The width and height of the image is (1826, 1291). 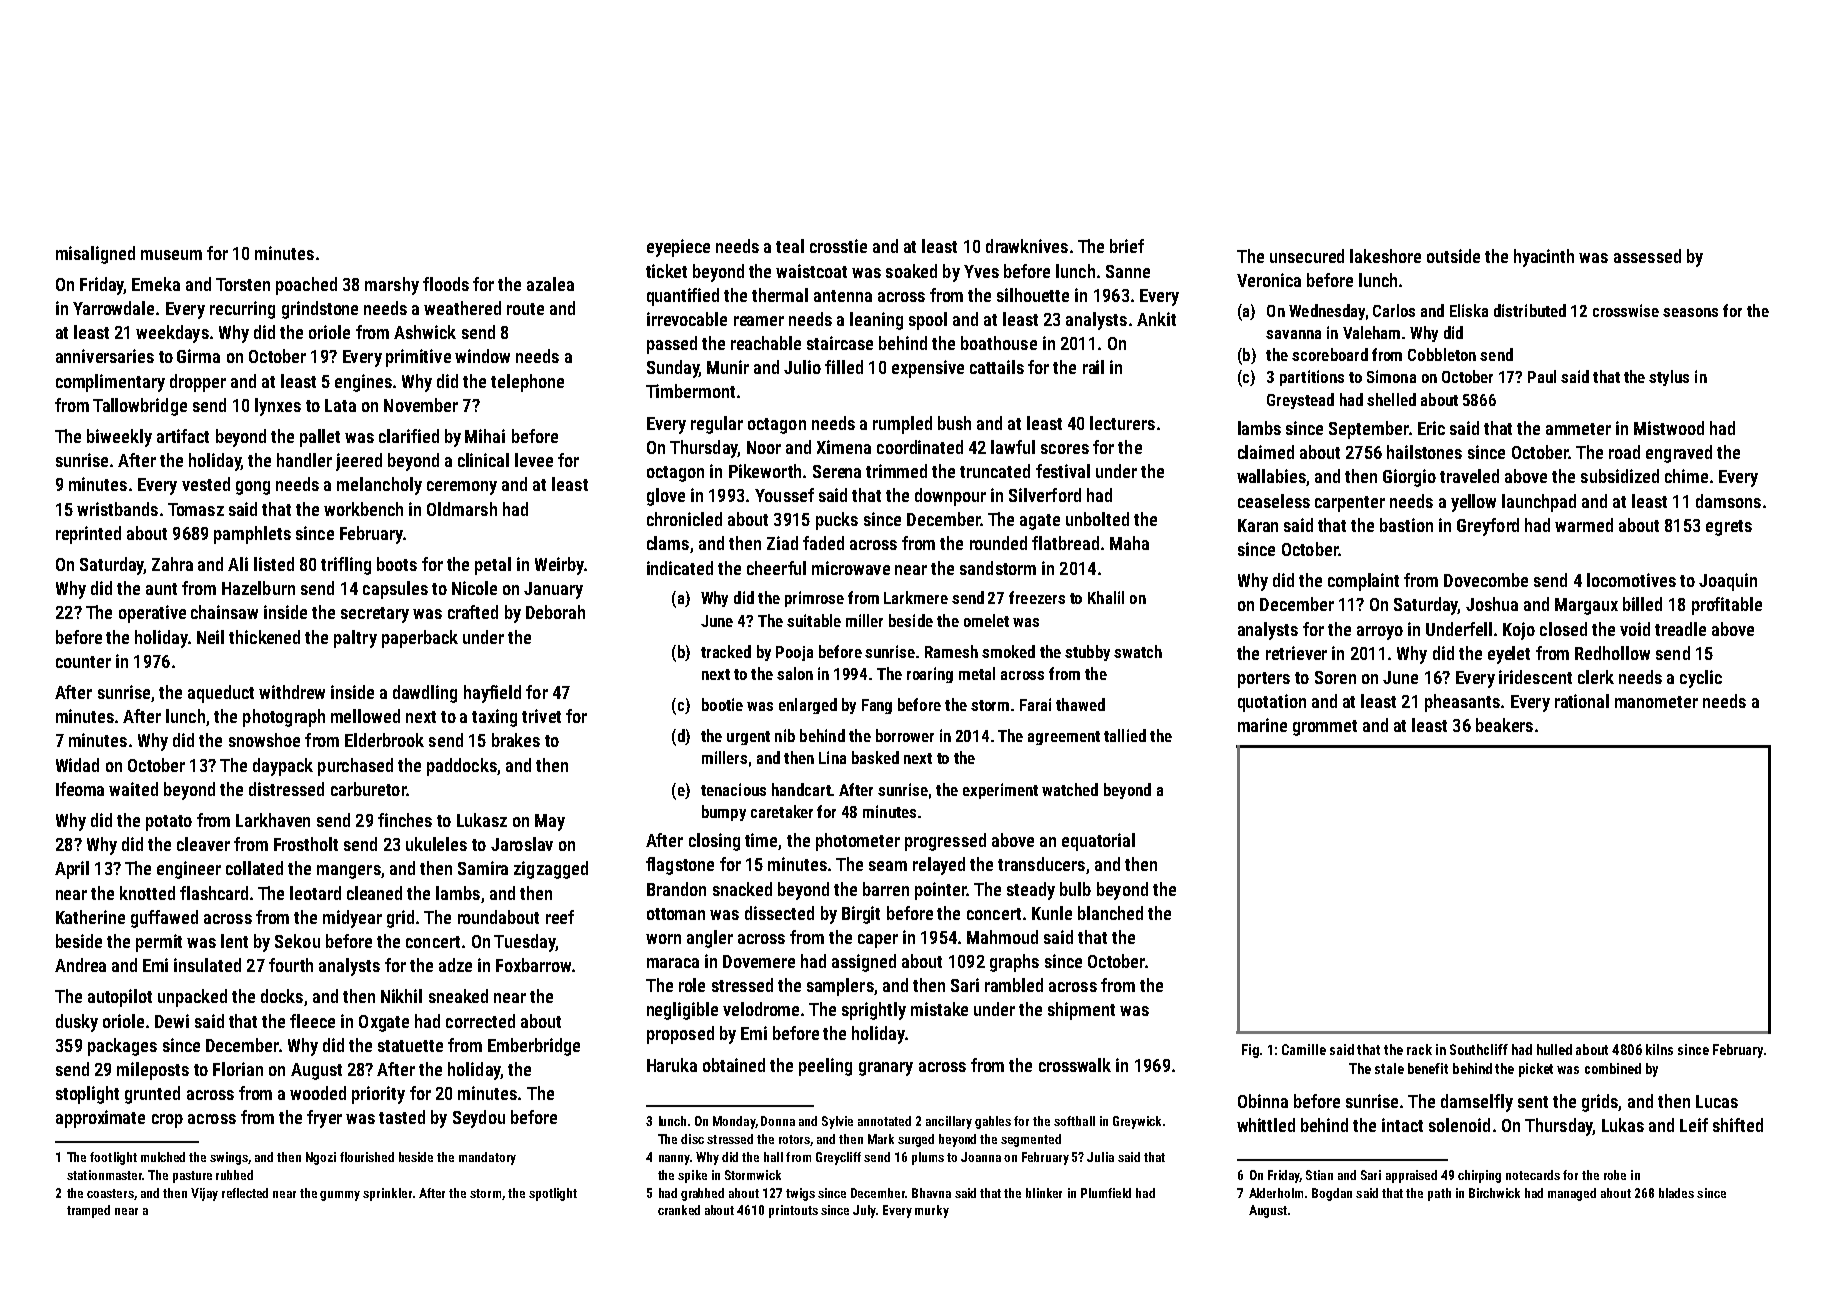 I want to click on seam, so click(x=888, y=866).
